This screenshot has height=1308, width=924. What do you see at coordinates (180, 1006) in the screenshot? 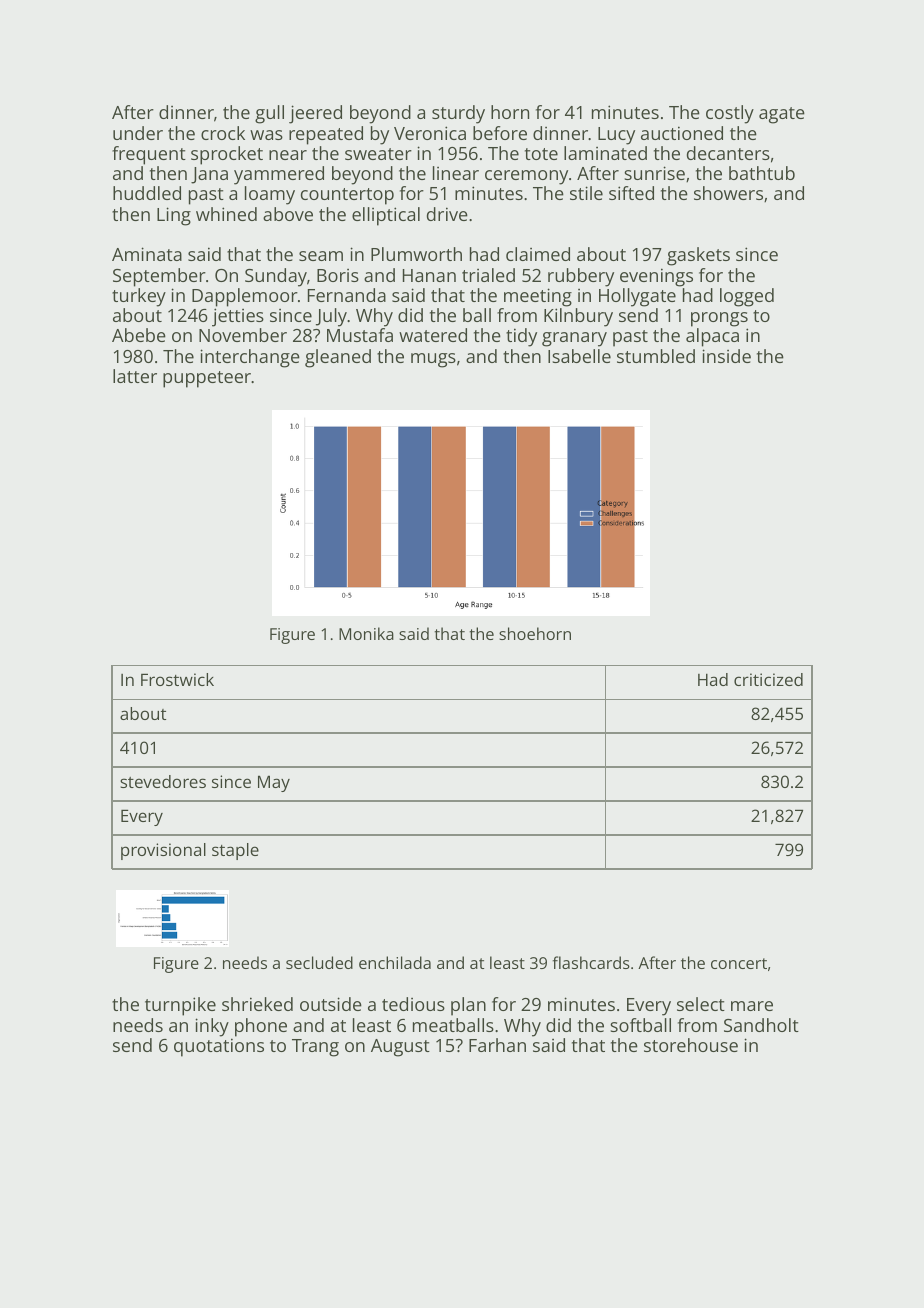
I see `turnpike` at bounding box center [180, 1006].
